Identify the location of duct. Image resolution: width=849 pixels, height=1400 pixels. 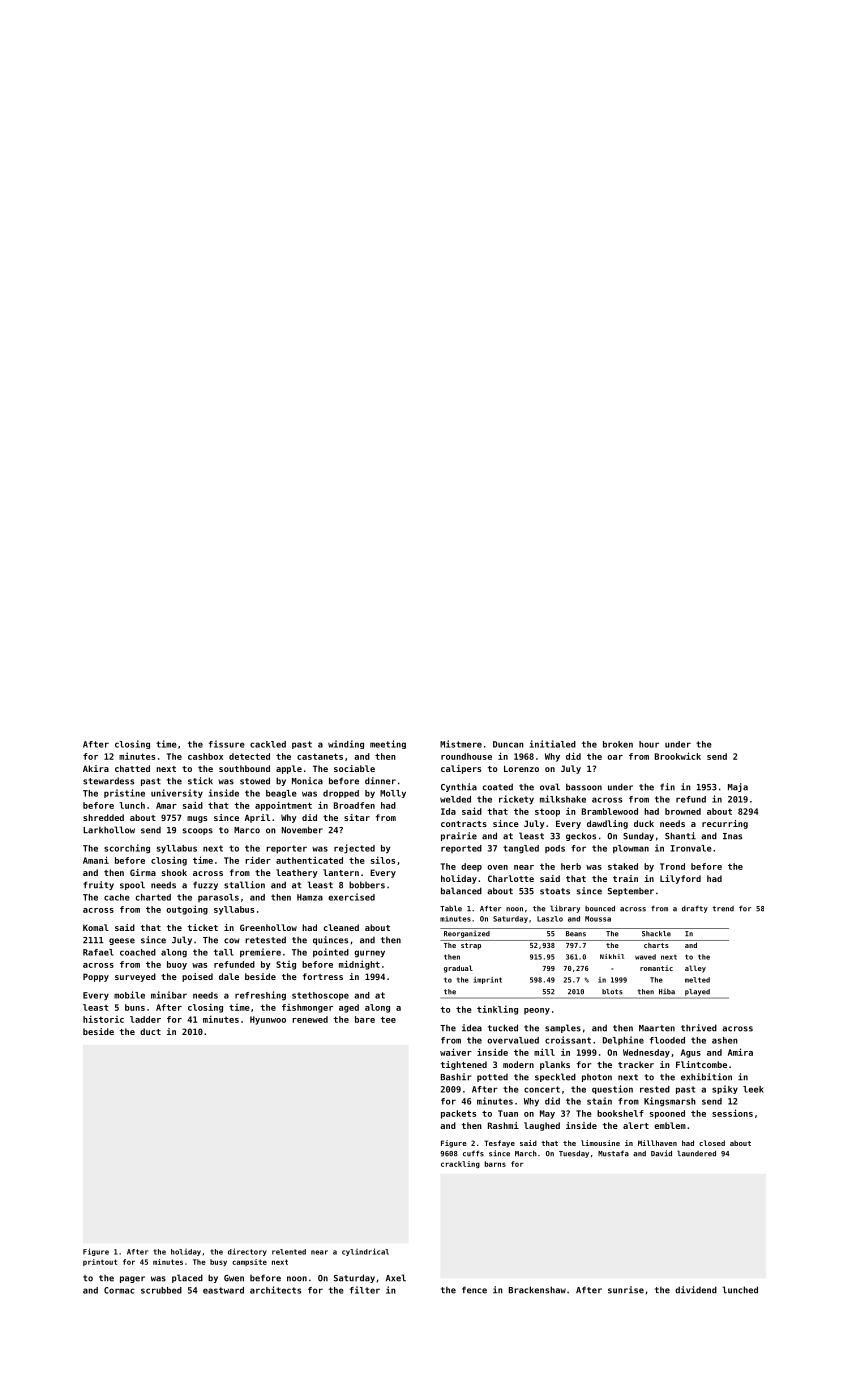
(150, 1031).
